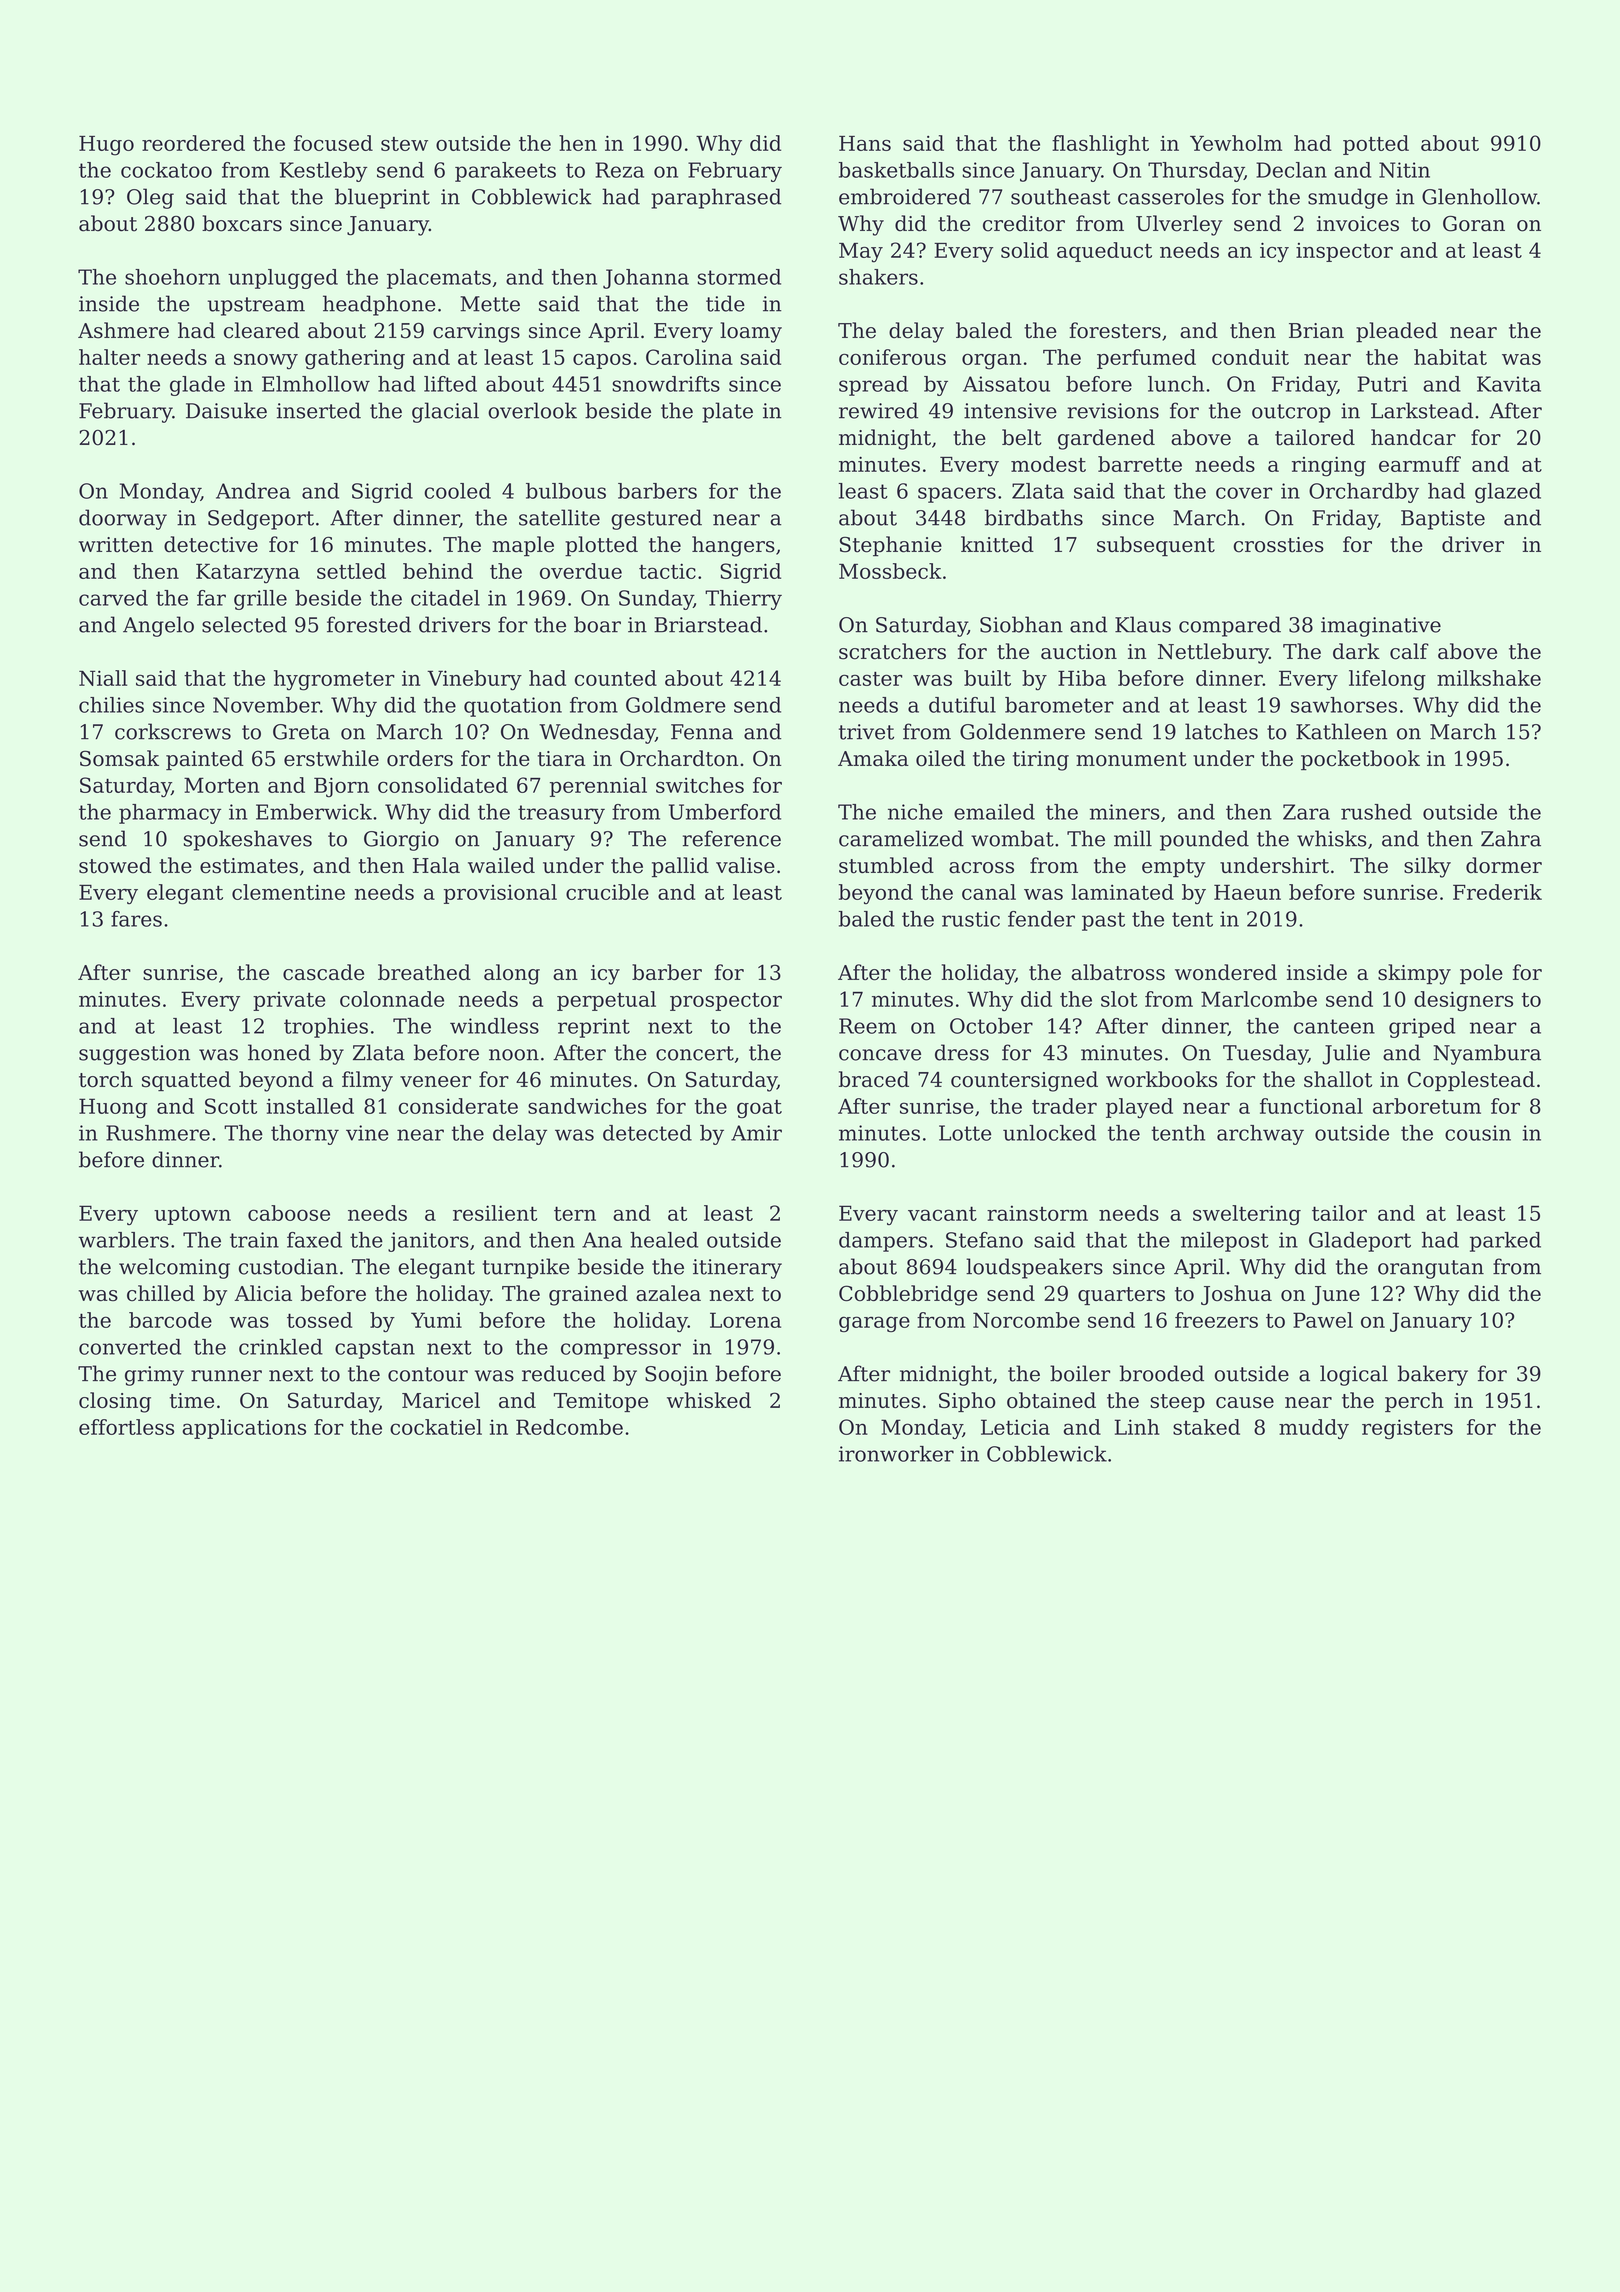 This screenshot has height=2292, width=1620. I want to click on milepost, so click(1225, 1242).
